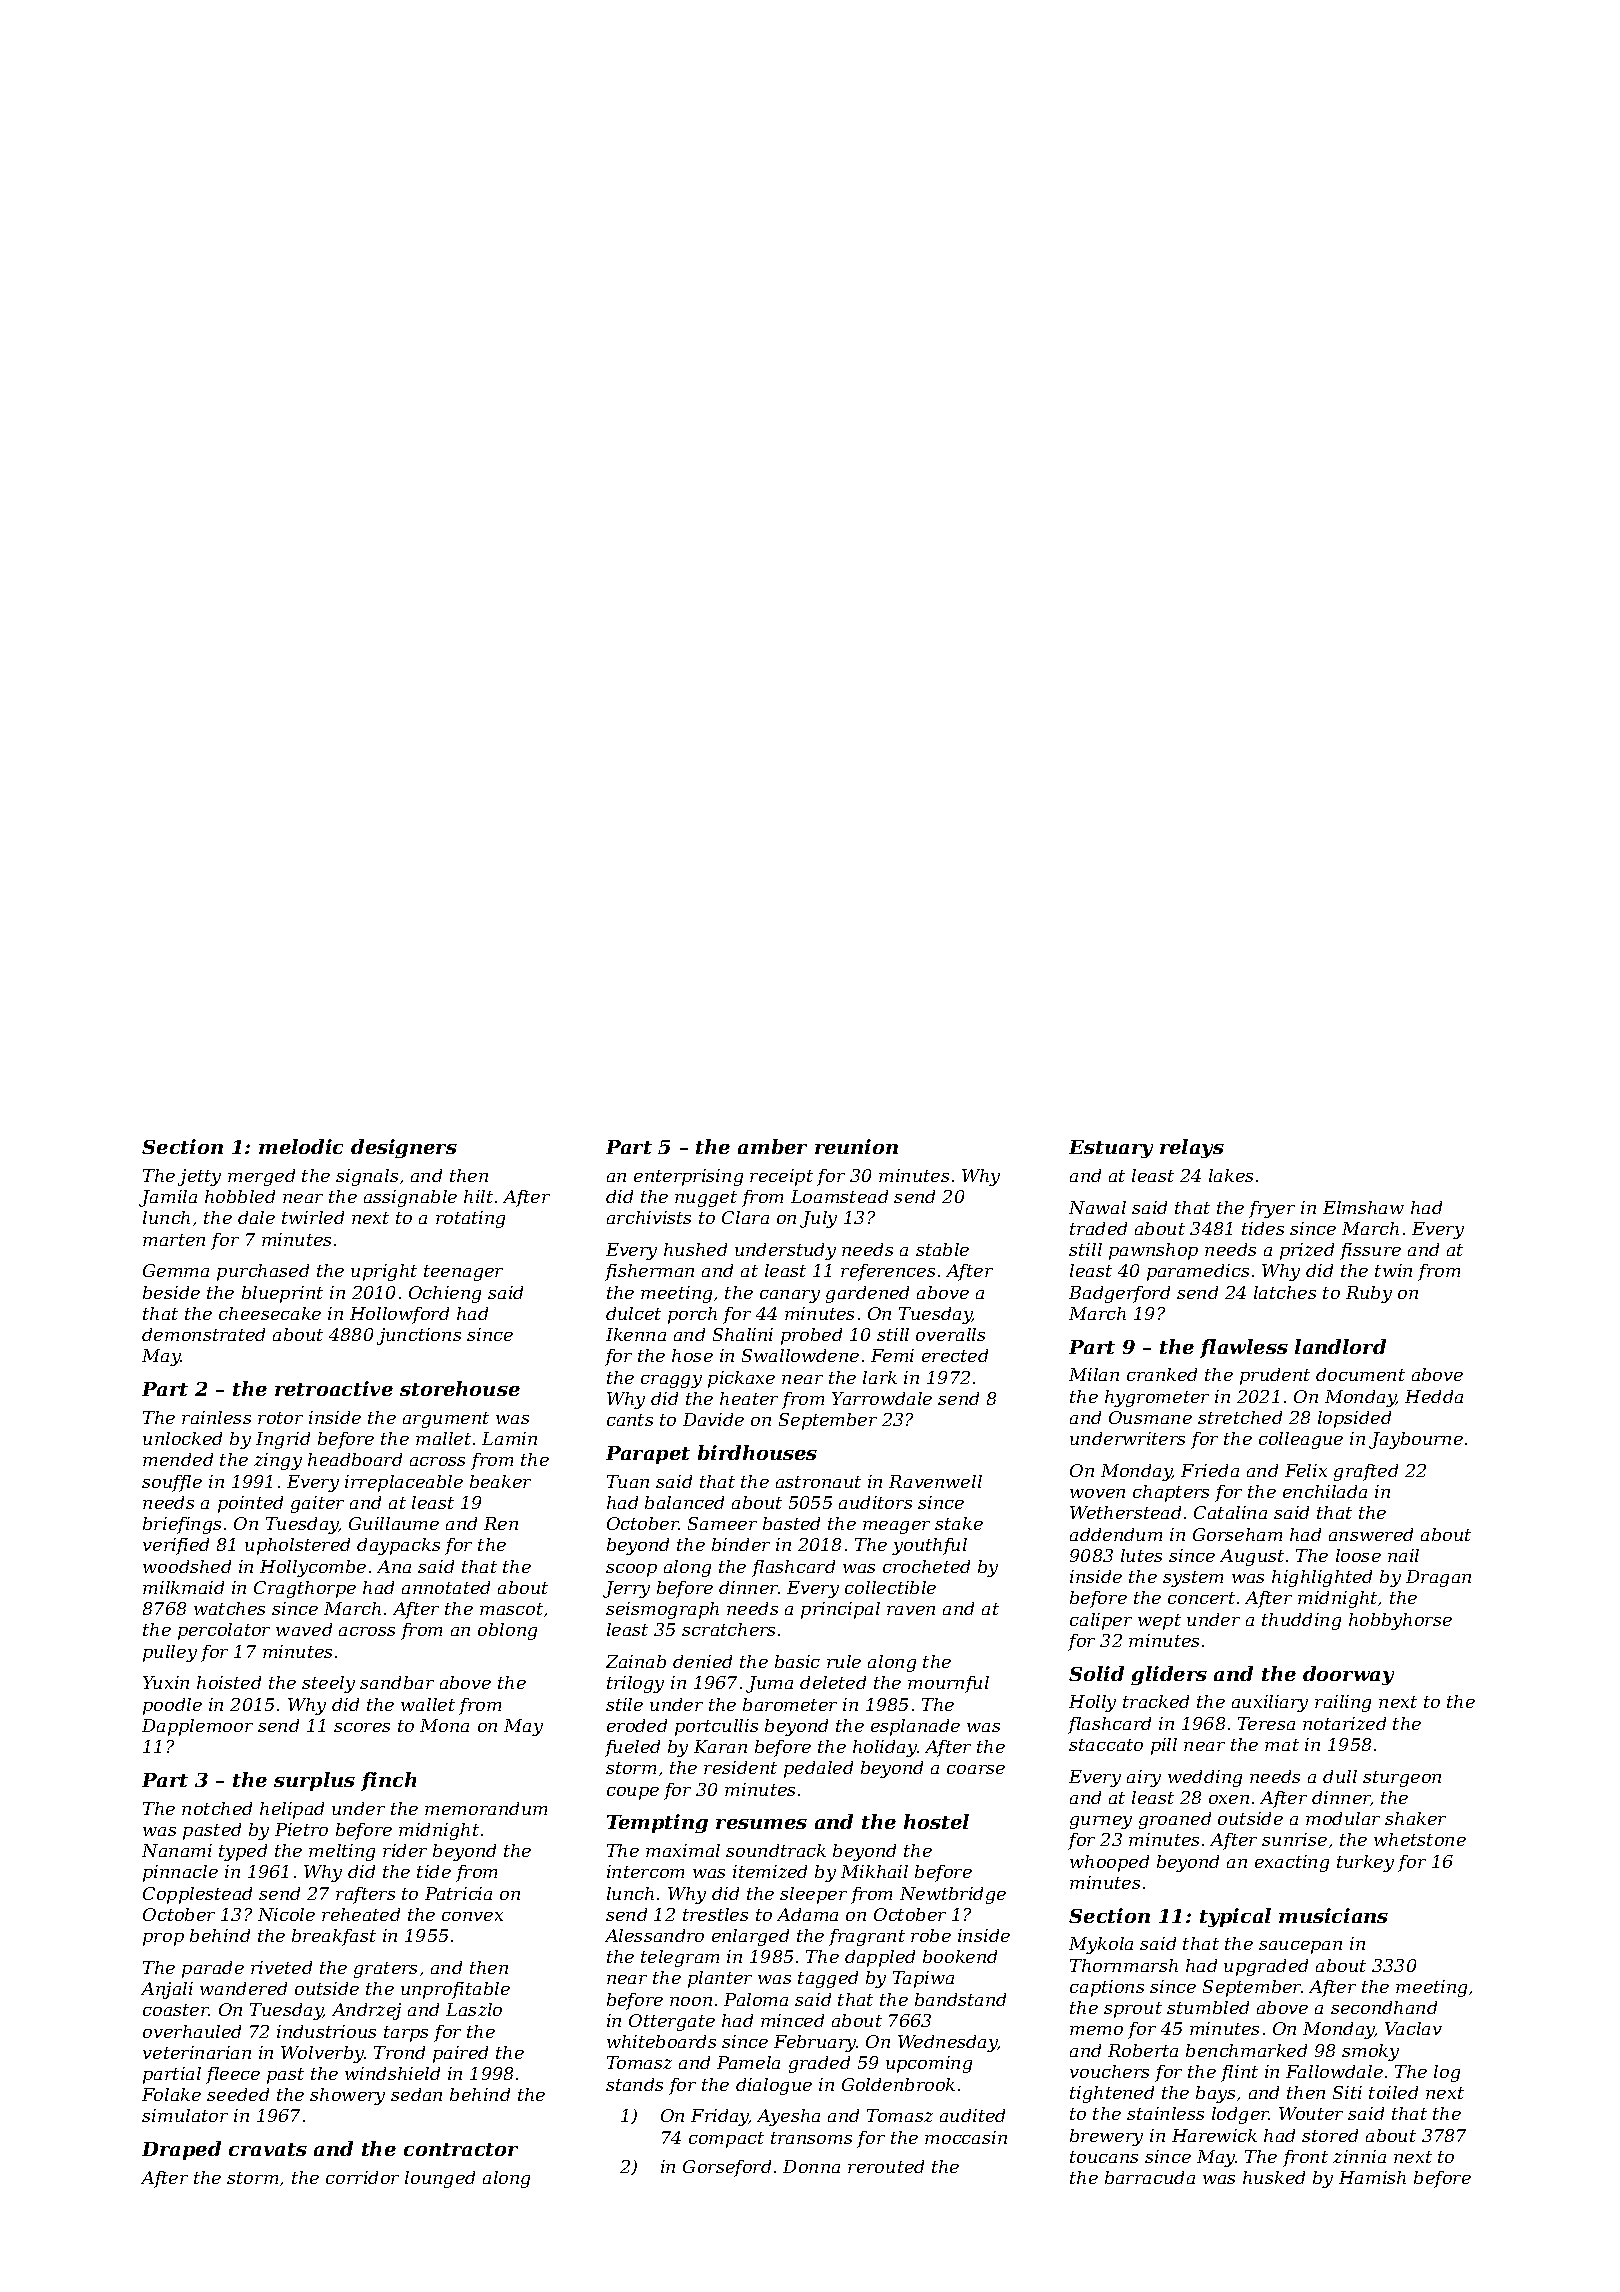 The height and width of the screenshot is (2292, 1620). Describe the element at coordinates (1322, 1578) in the screenshot. I see `highlighted` at that location.
